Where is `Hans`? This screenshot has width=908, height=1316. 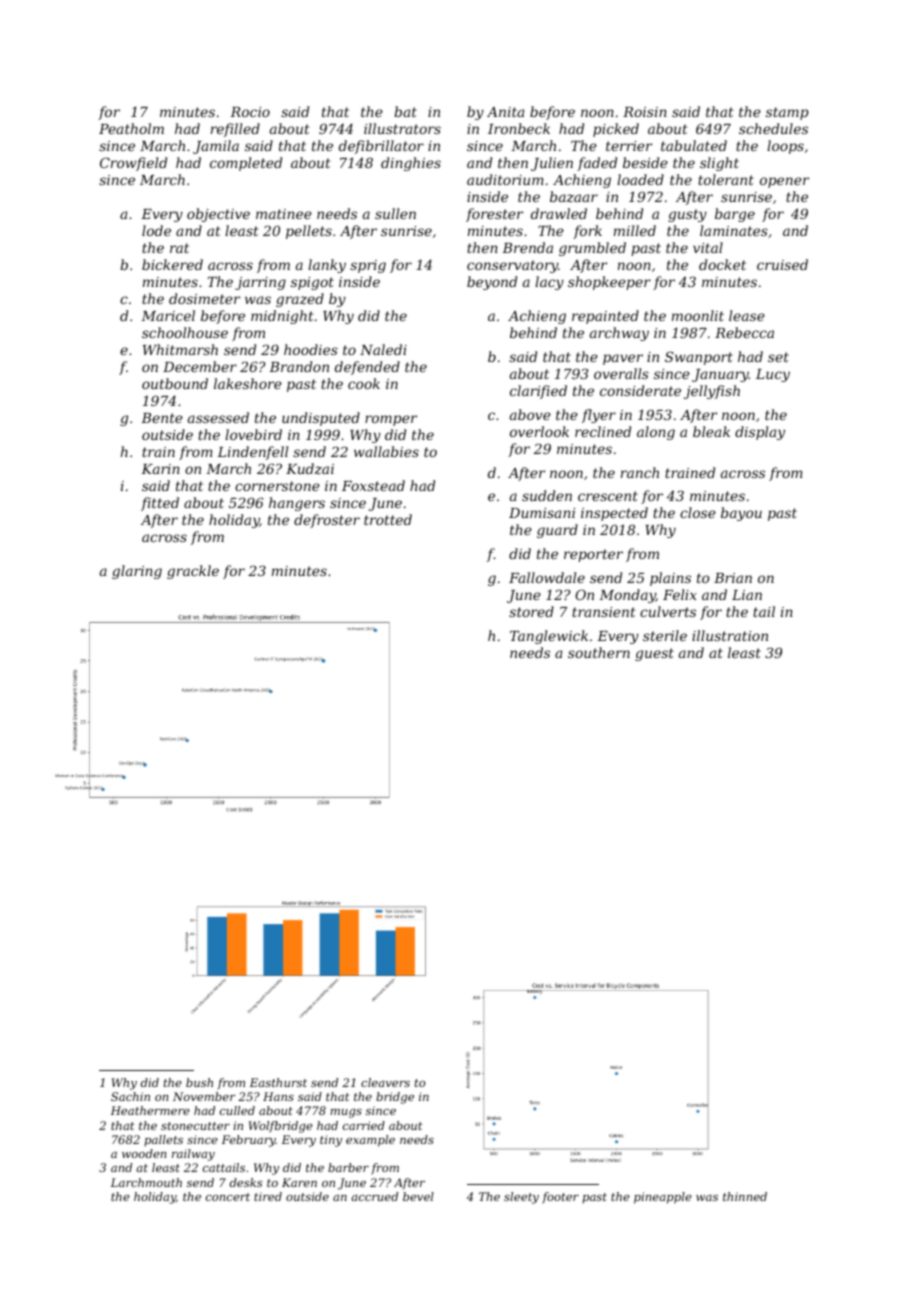 Hans is located at coordinates (278, 1096).
